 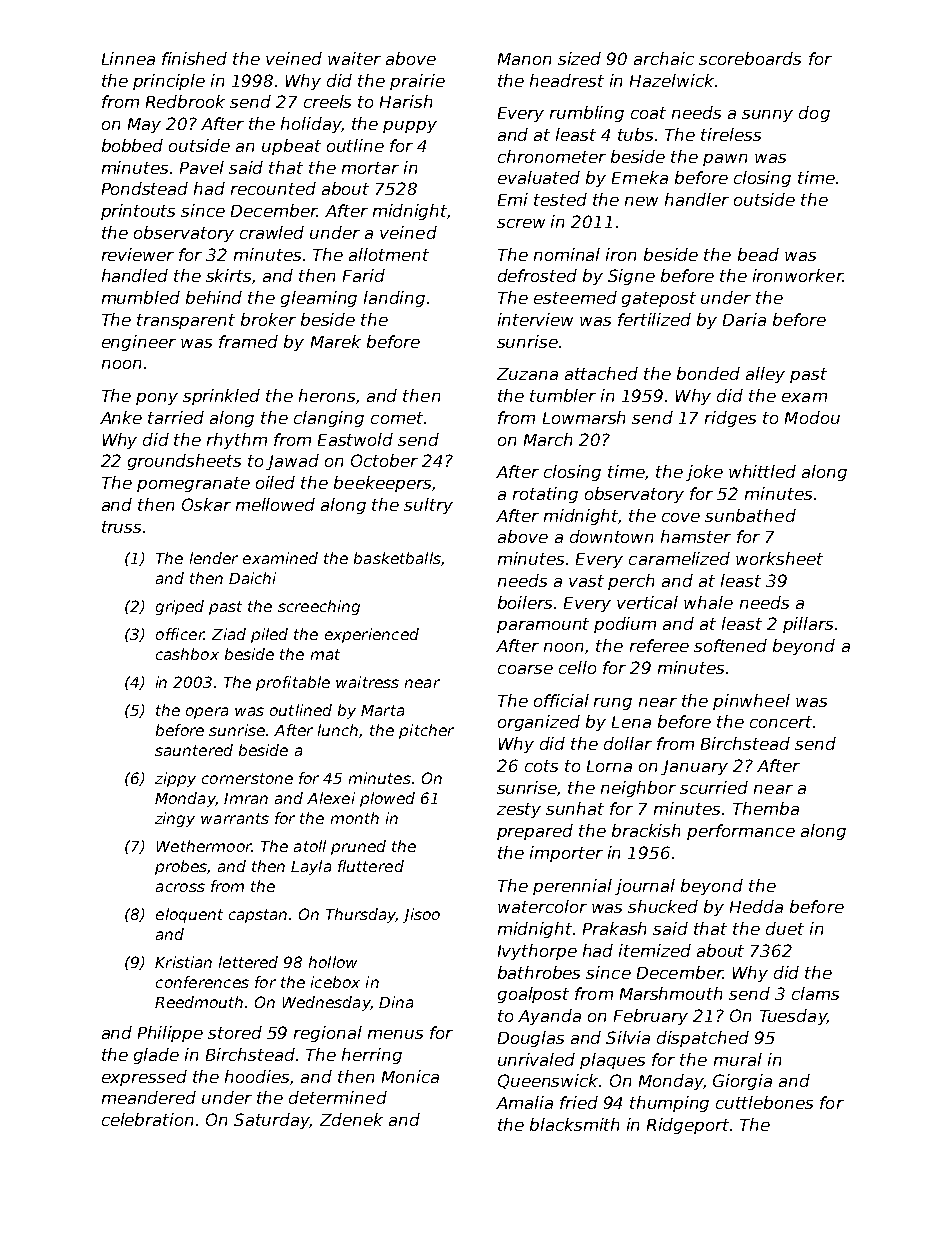 What do you see at coordinates (361, 915) in the screenshot?
I see `Thursday` at bounding box center [361, 915].
